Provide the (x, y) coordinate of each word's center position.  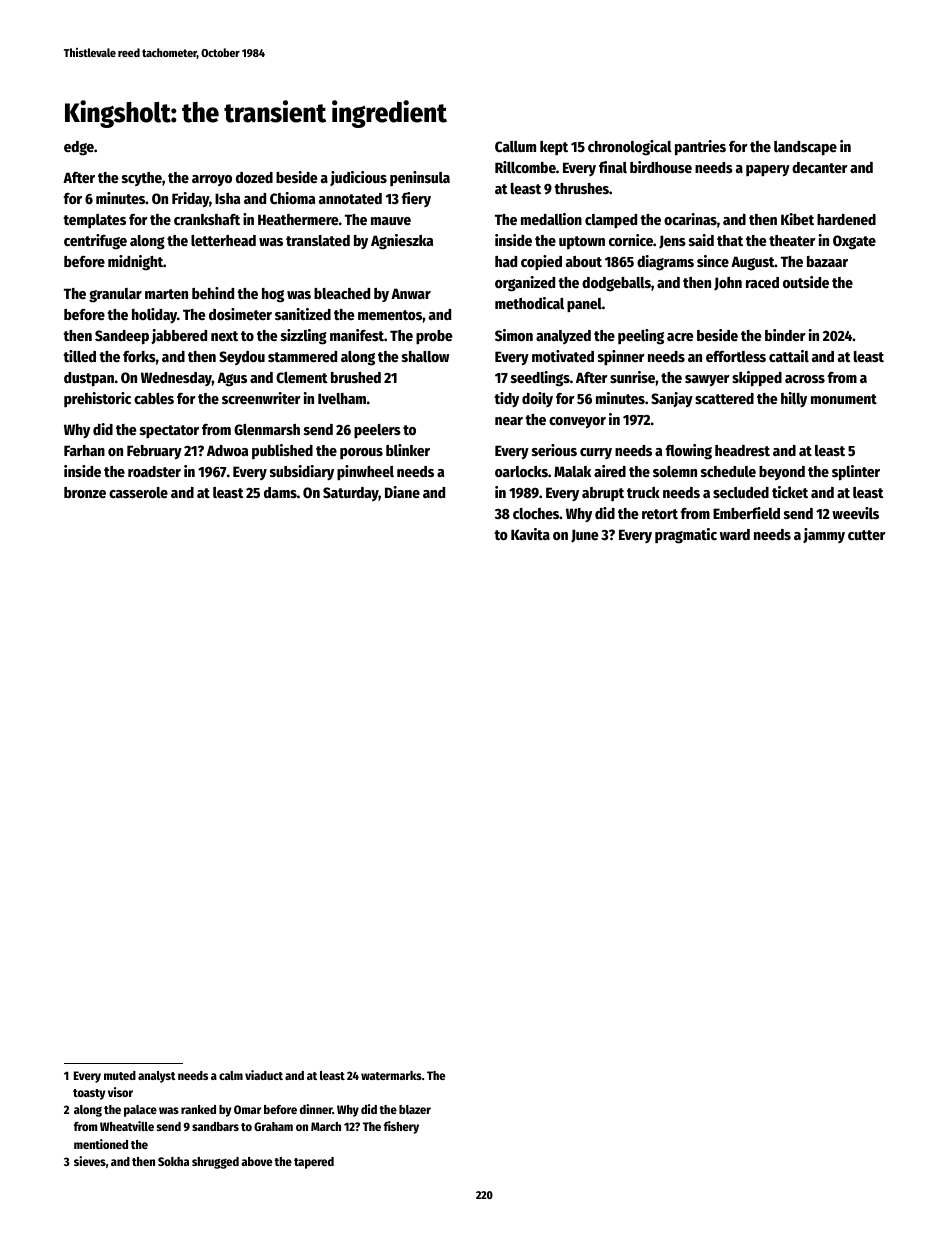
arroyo (212, 180)
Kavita (530, 534)
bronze (85, 492)
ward (735, 534)
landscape (805, 148)
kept (554, 148)
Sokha (173, 1161)
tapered (314, 1163)
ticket (790, 492)
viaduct (264, 1075)
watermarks (391, 1075)
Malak (572, 471)
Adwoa (227, 450)
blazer (415, 1109)
